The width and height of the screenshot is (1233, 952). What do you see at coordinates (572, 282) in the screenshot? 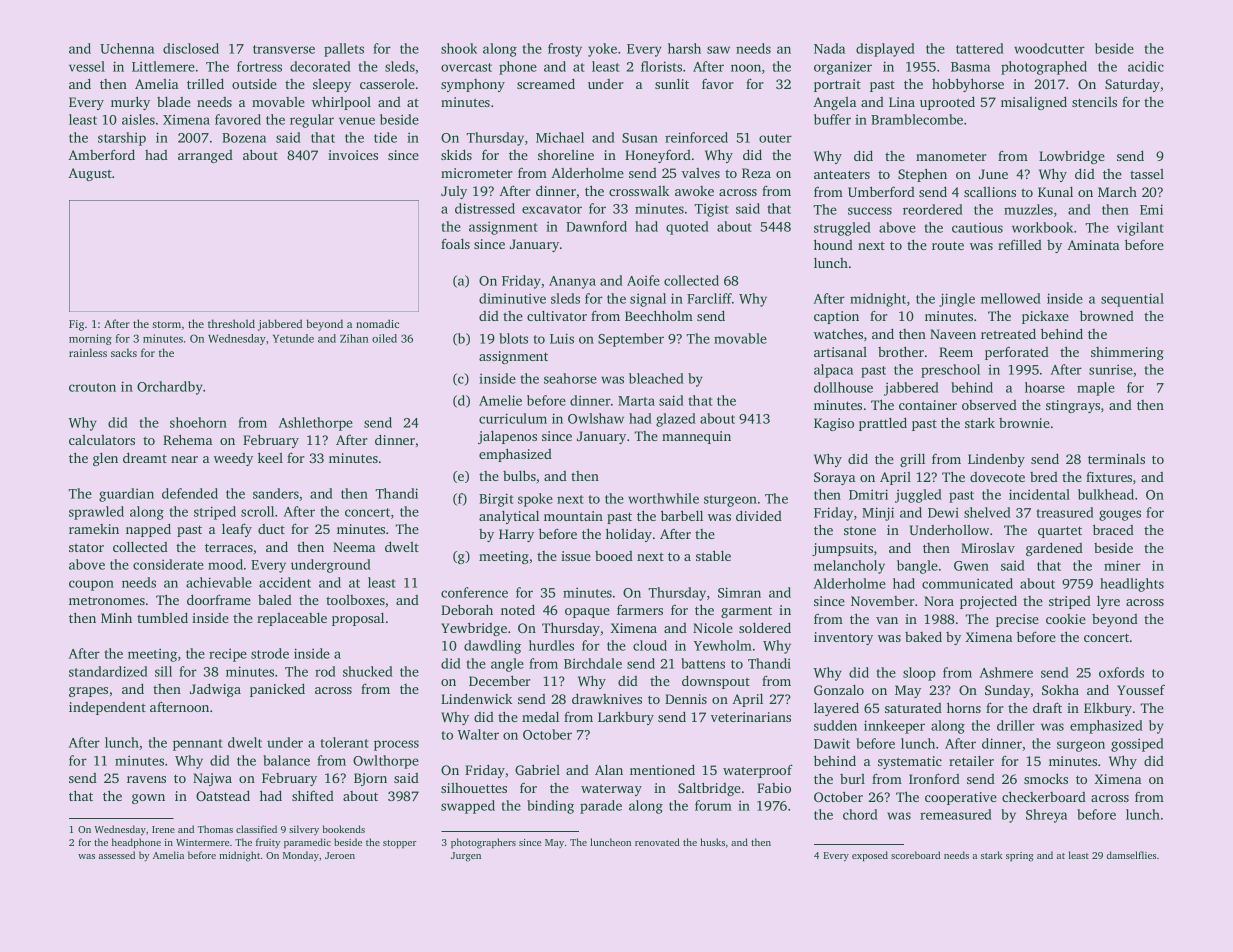
I see `Ananya` at bounding box center [572, 282].
